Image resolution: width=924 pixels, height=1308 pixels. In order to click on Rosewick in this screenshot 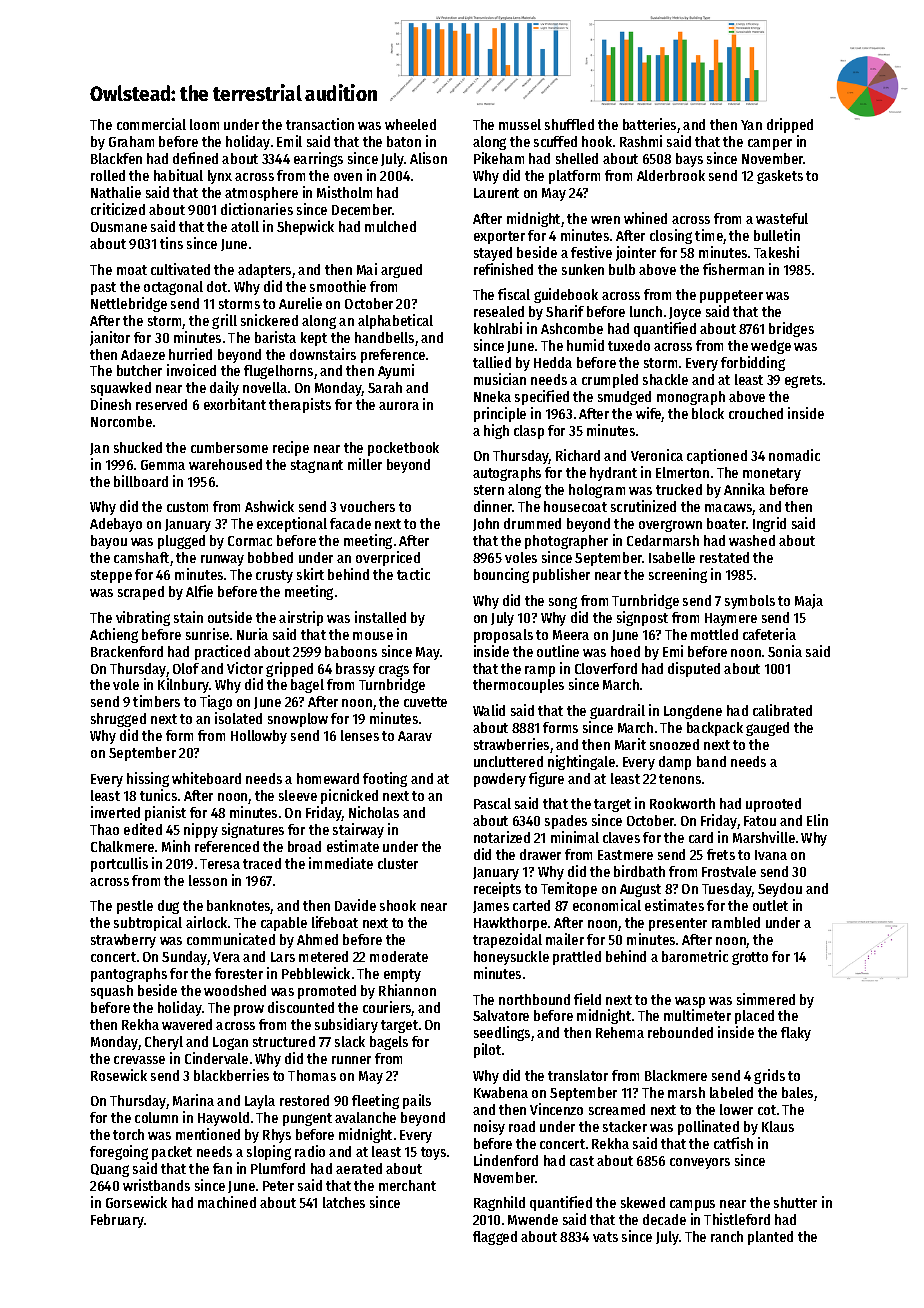, I will do `click(119, 1075)`.
